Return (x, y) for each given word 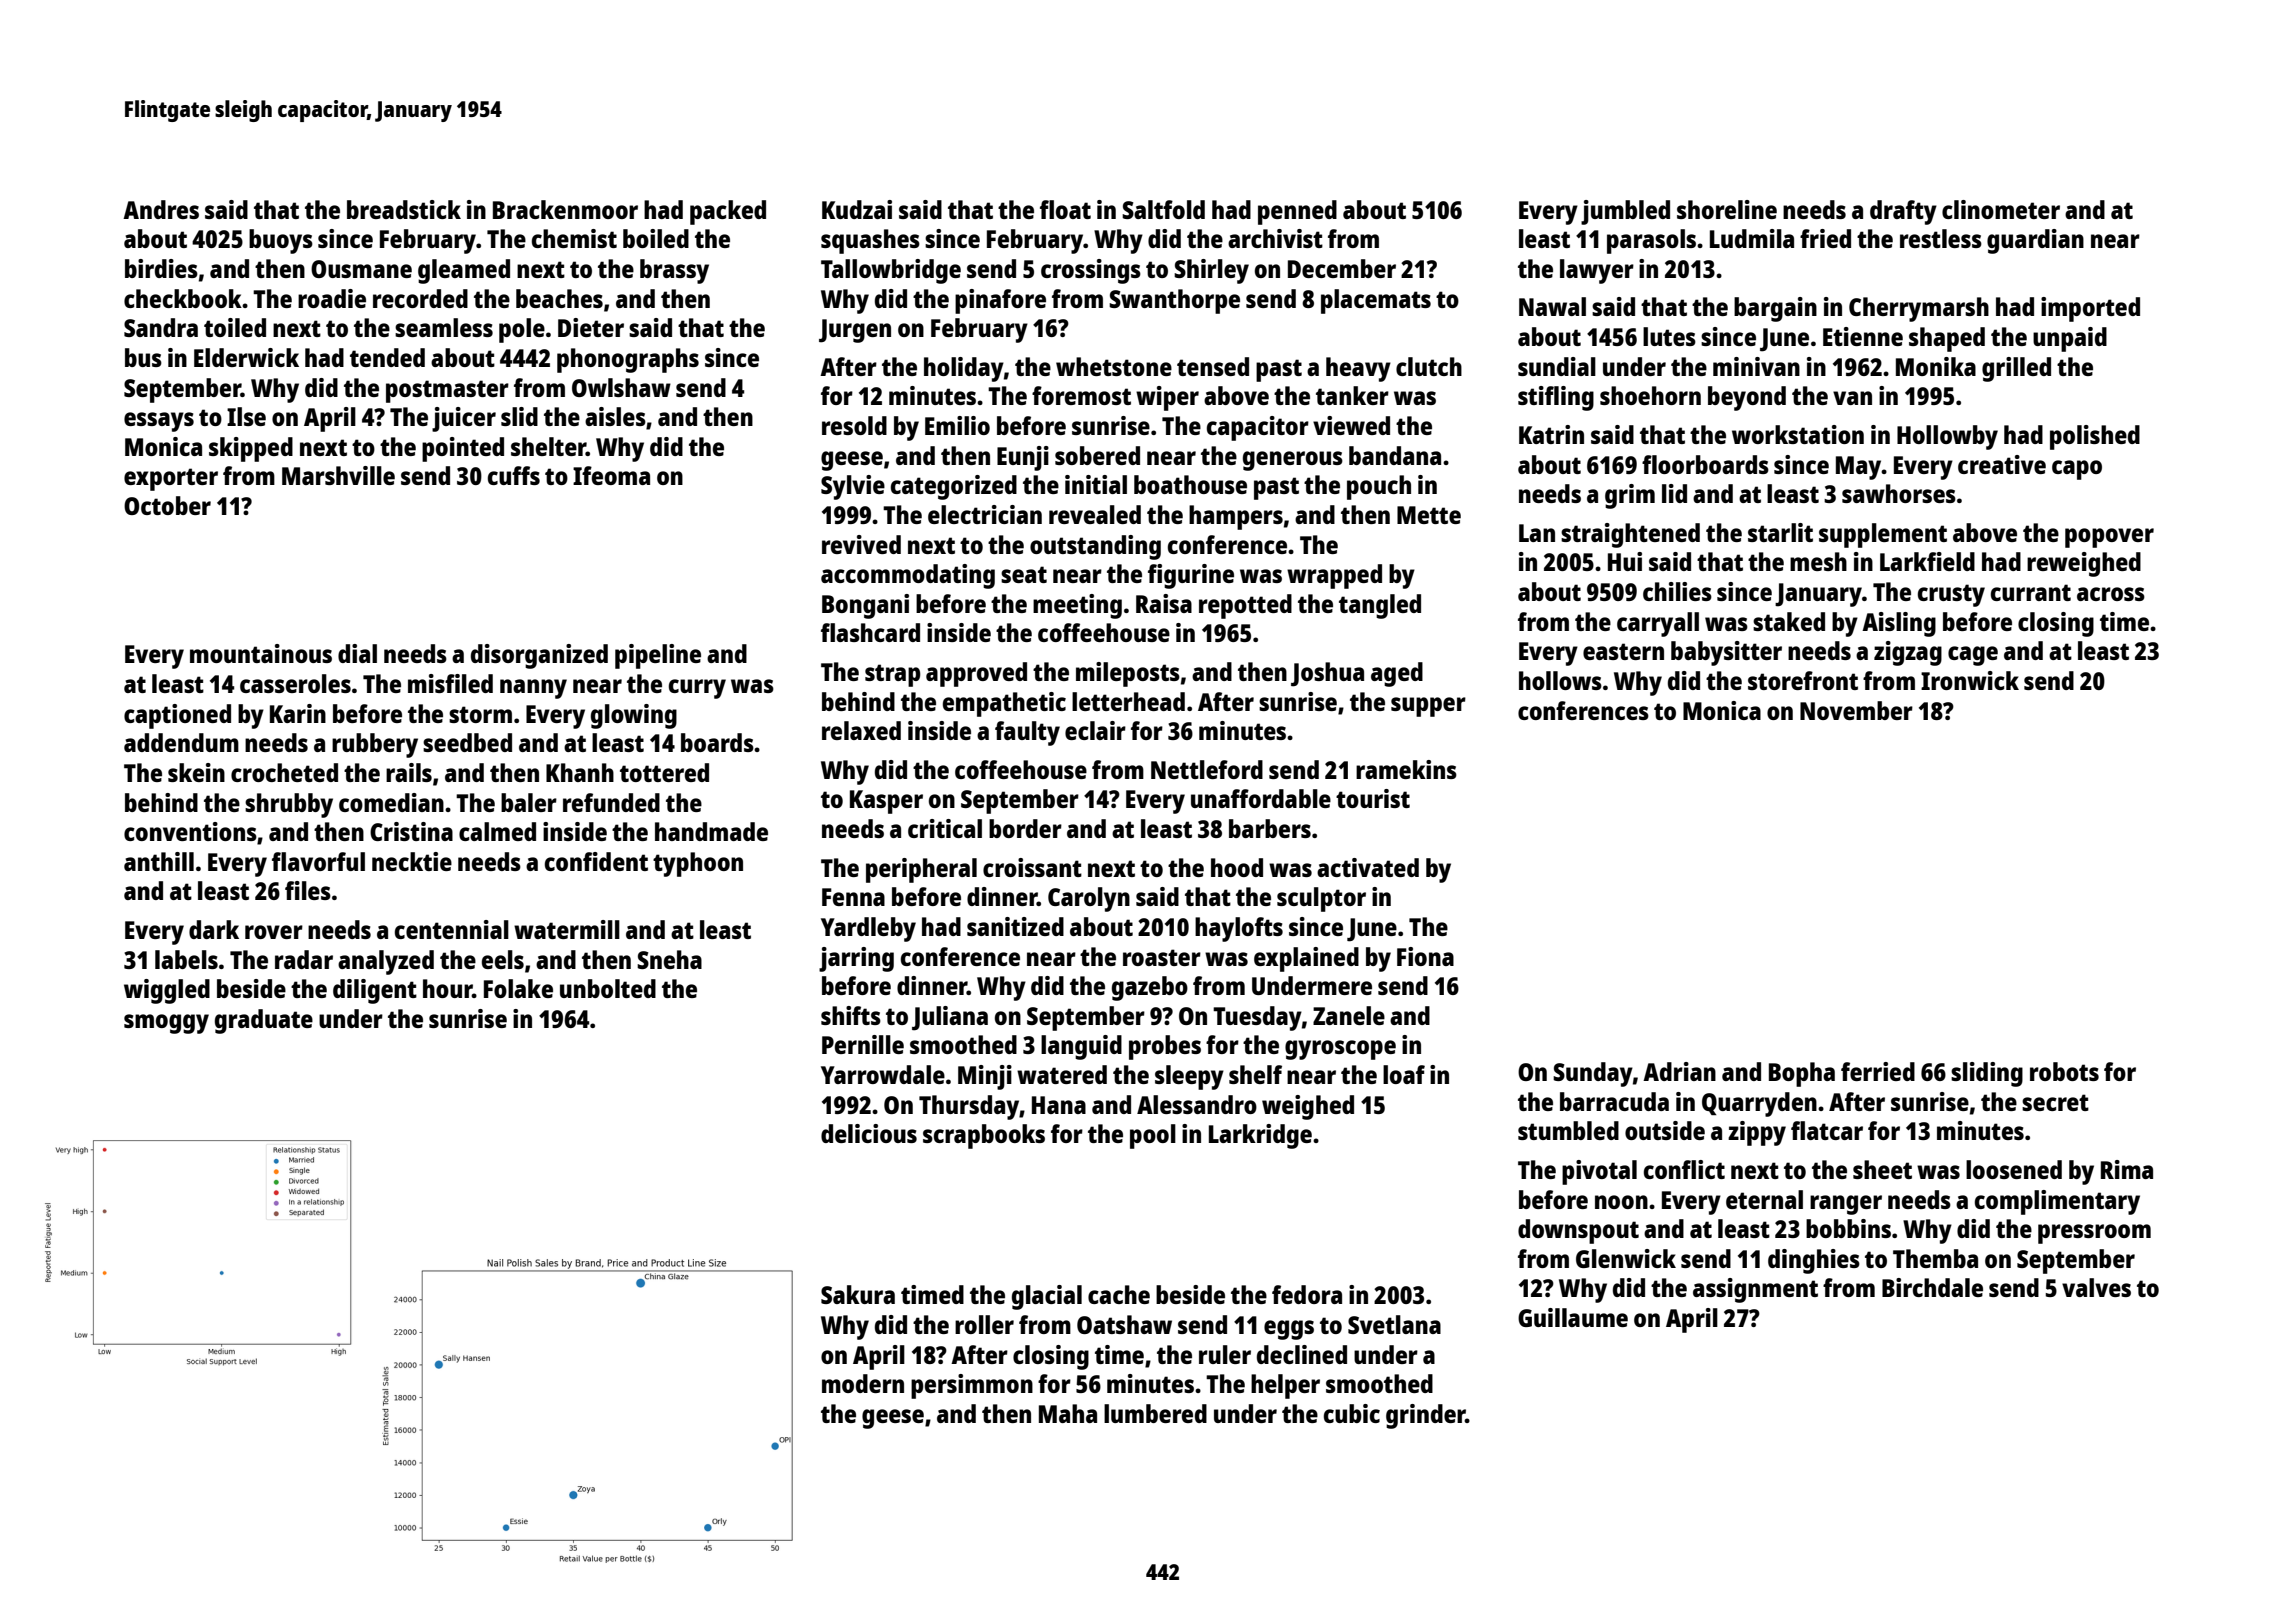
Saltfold (1163, 209)
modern (863, 1383)
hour (447, 988)
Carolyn (1089, 899)
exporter (171, 479)
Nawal (1552, 306)
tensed (1213, 366)
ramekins (1406, 769)
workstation (1798, 434)
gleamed (464, 271)
